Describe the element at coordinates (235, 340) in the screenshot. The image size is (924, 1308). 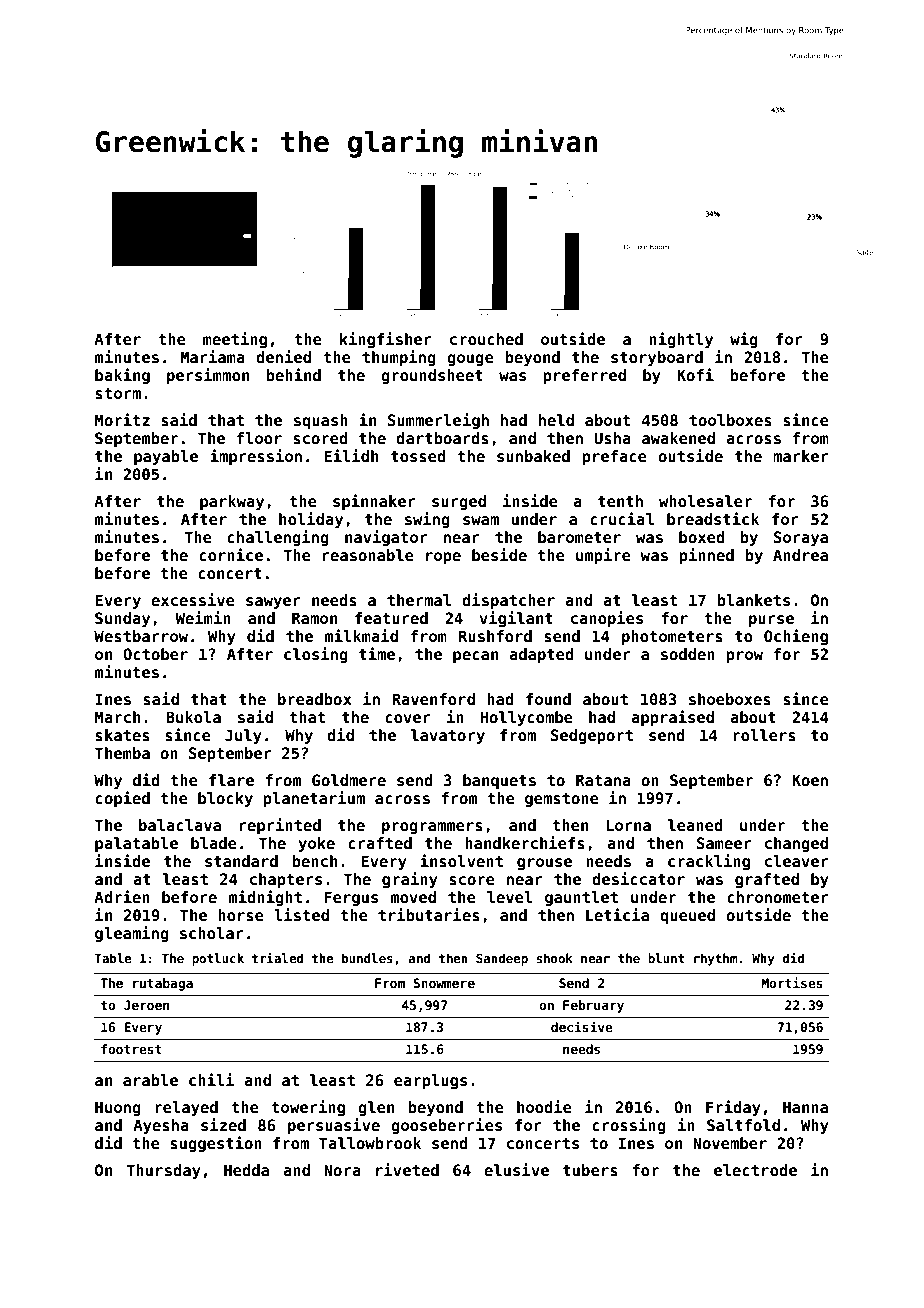
I see `meeting` at that location.
